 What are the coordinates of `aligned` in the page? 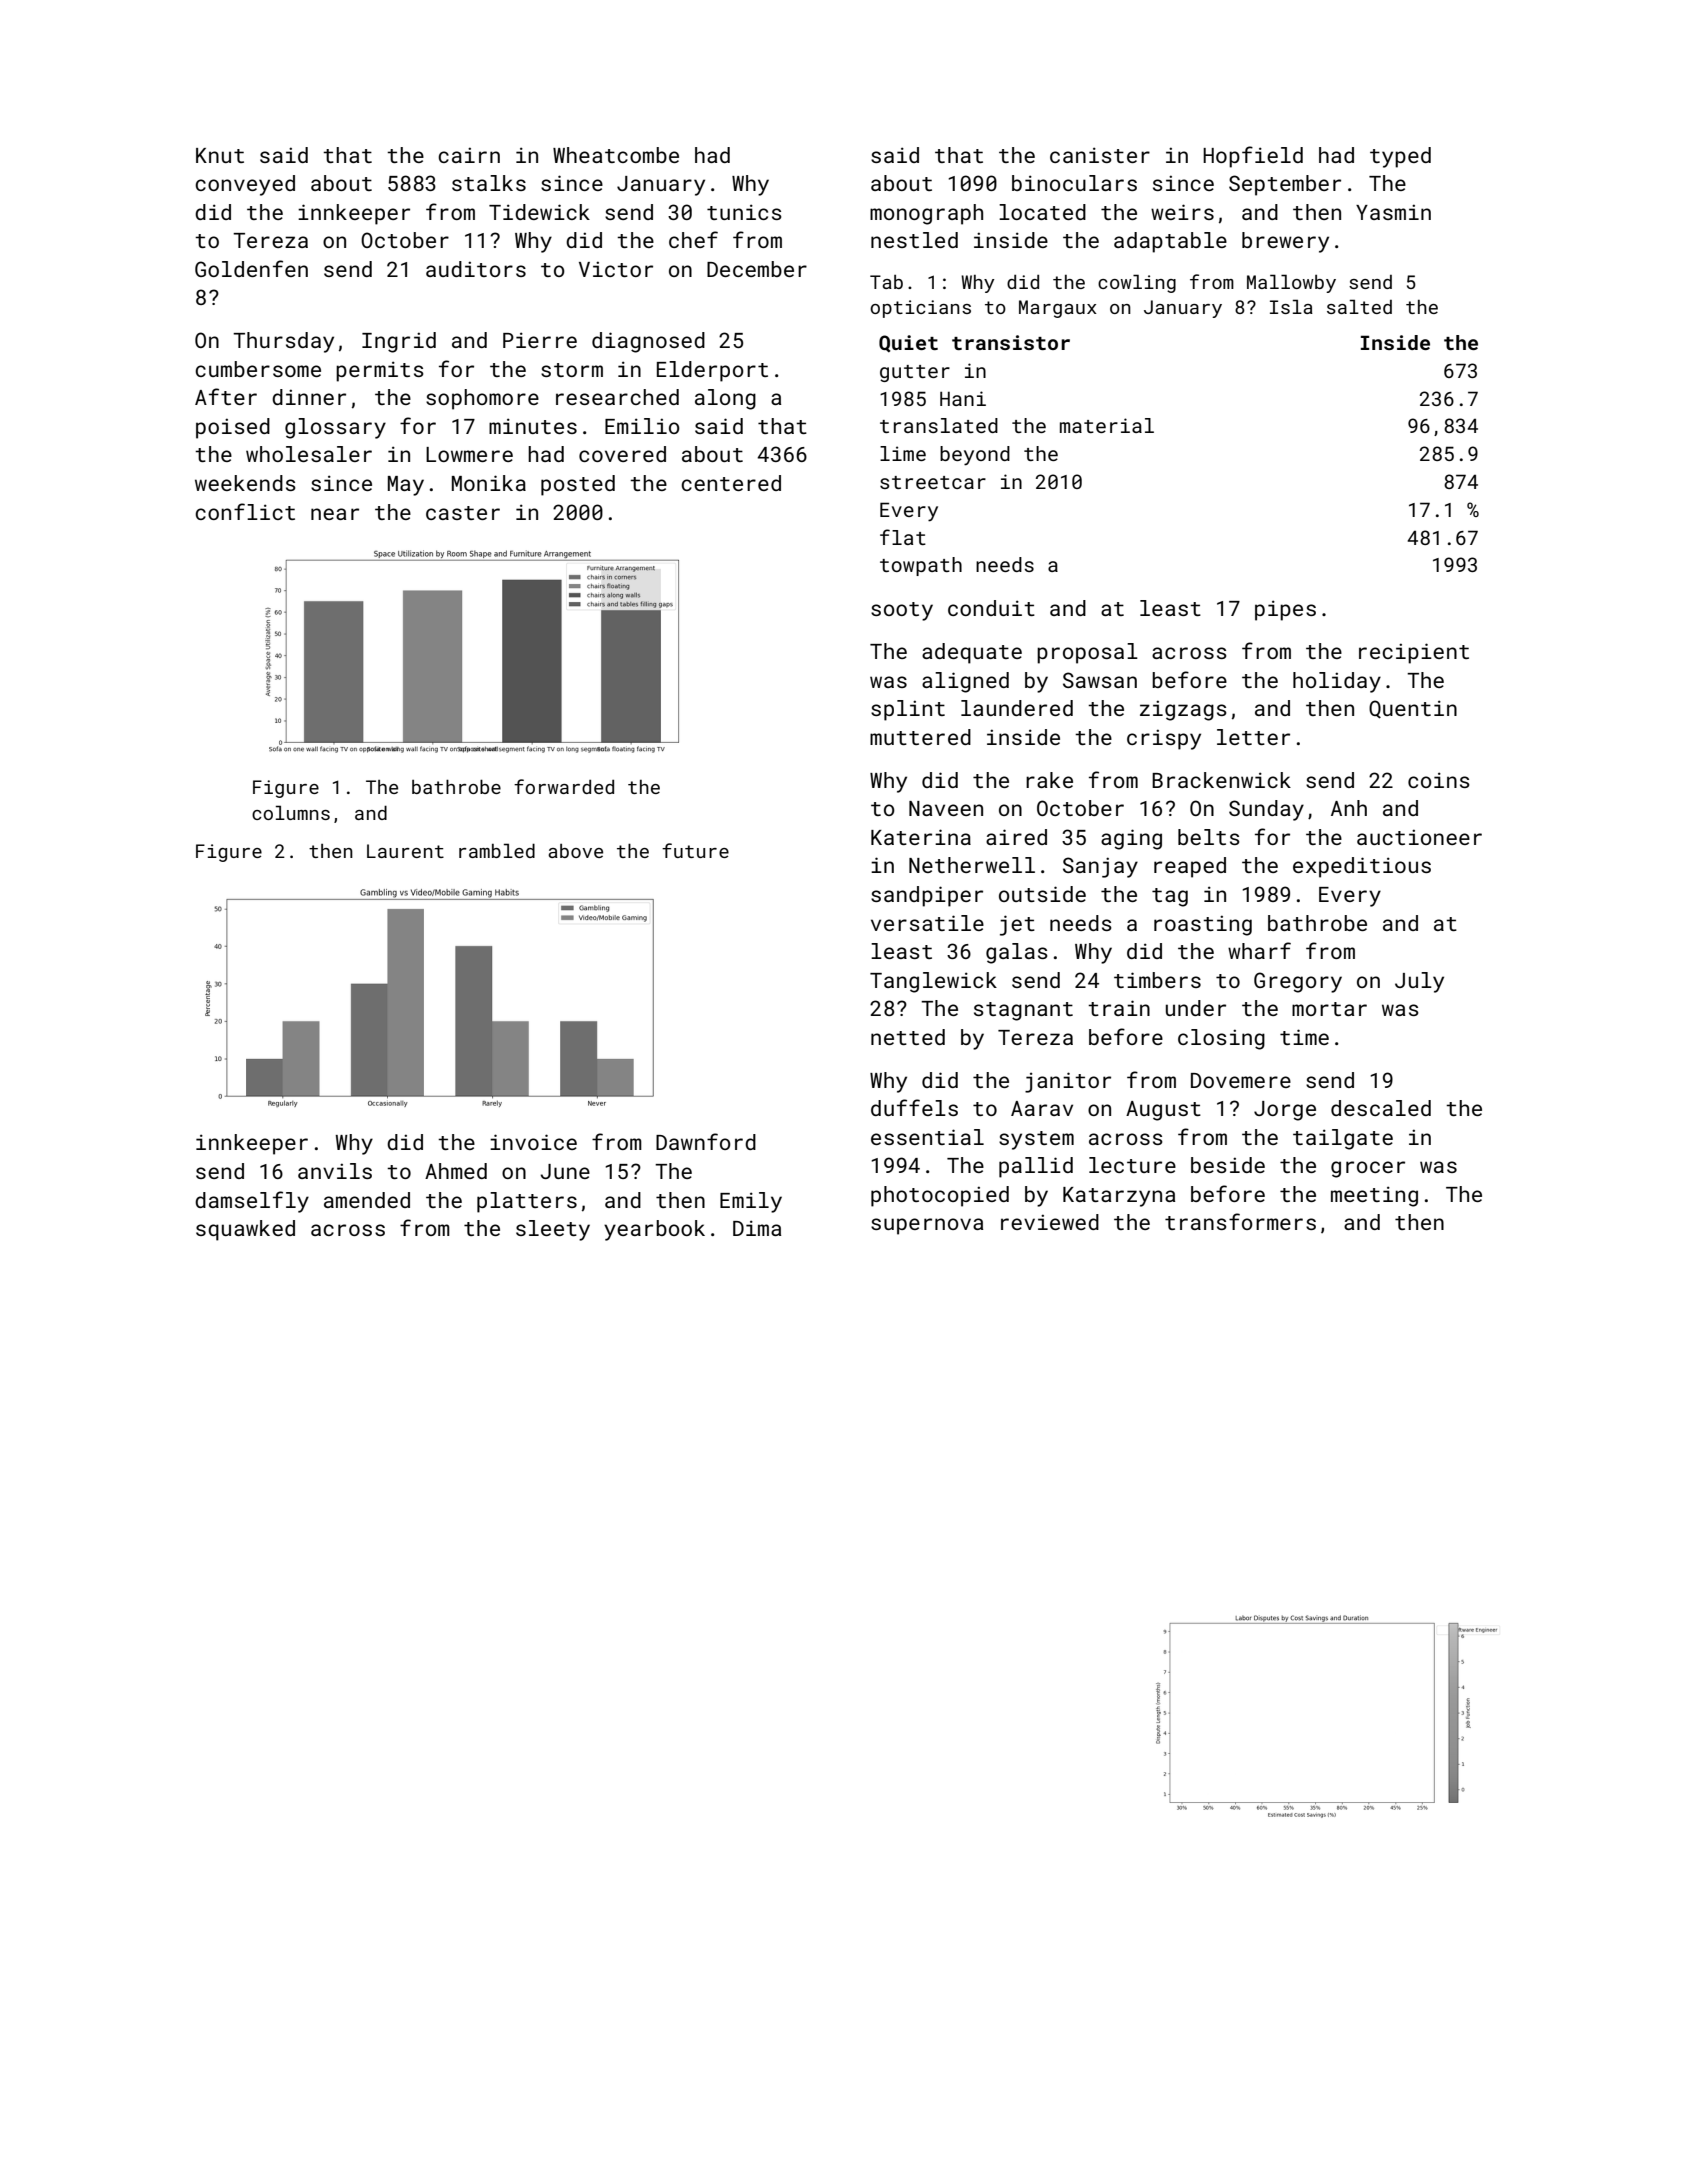 It's located at (965, 682).
